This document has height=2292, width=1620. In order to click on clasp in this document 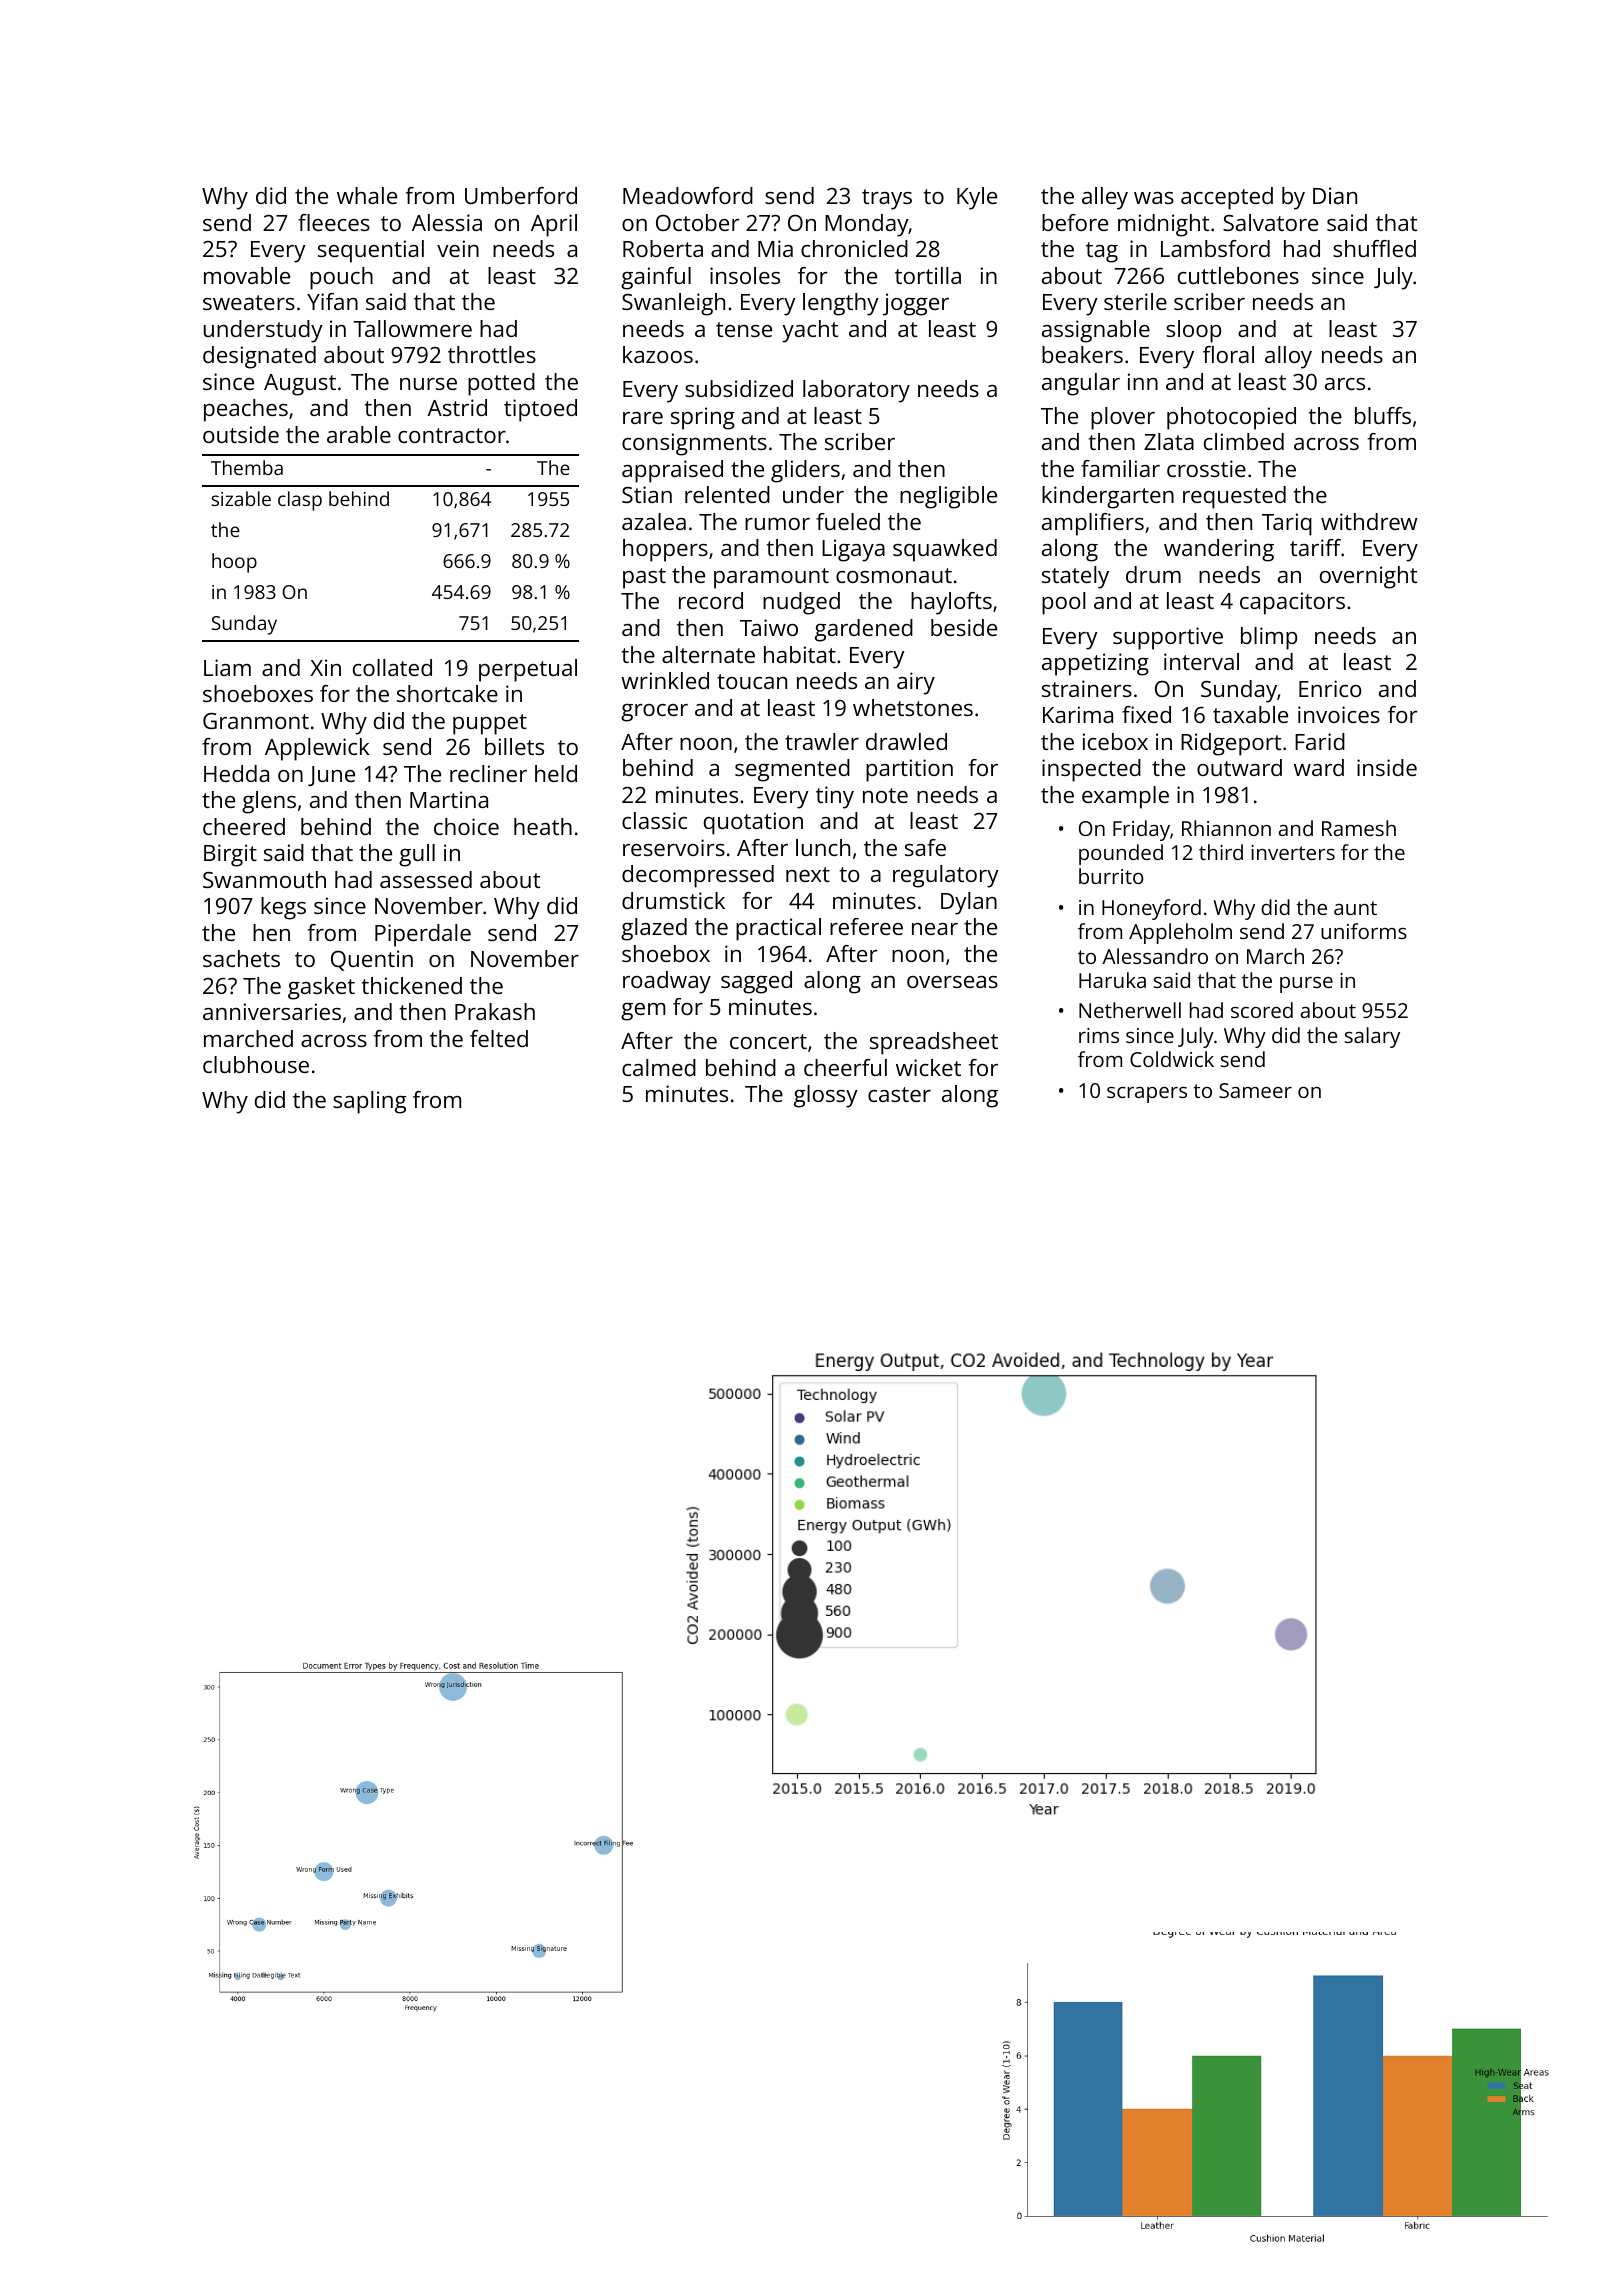, I will do `click(300, 501)`.
